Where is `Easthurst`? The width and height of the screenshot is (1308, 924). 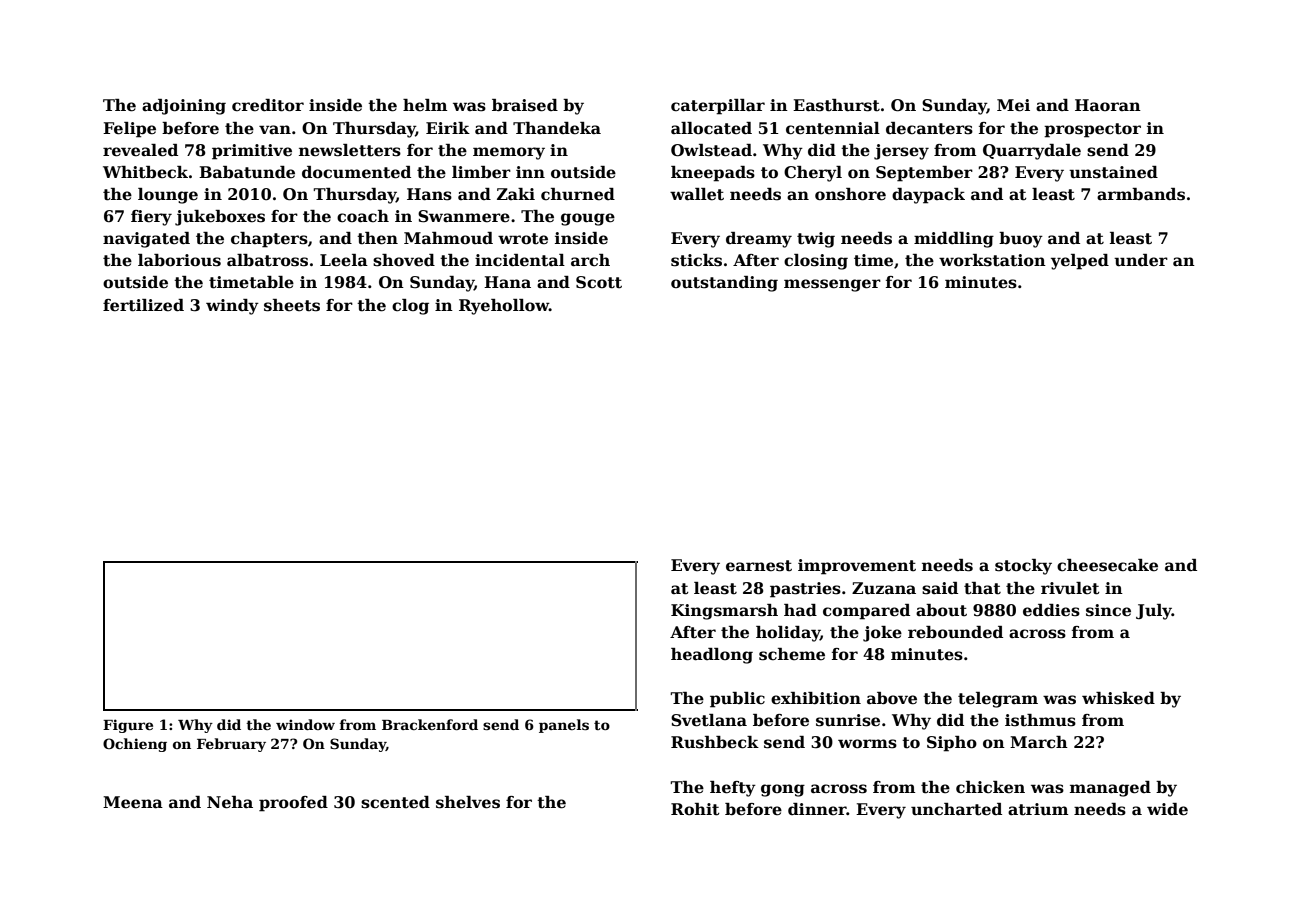 Easthurst is located at coordinates (836, 105).
